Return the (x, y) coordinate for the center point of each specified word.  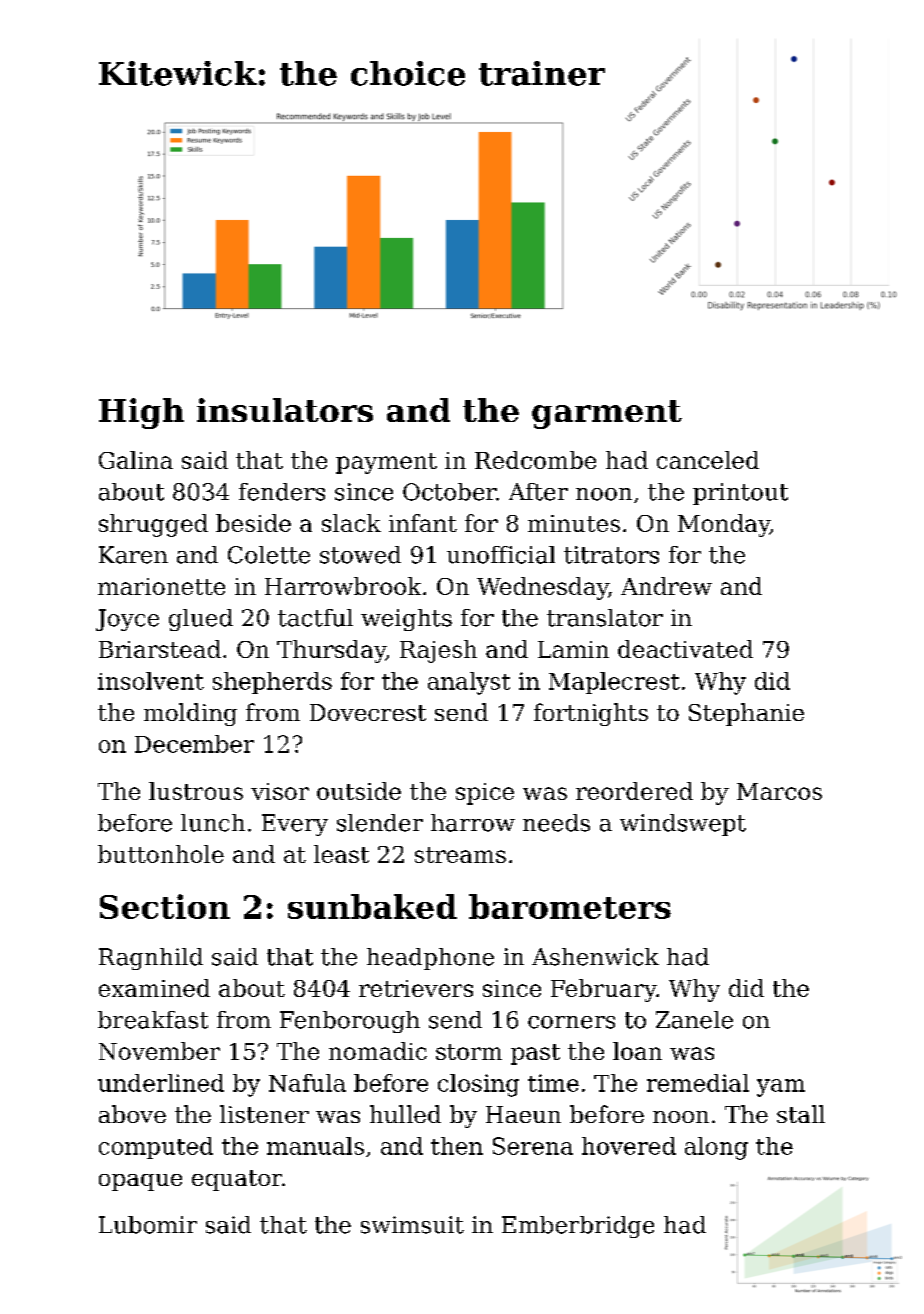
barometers (570, 906)
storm (469, 1052)
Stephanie (746, 714)
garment (607, 414)
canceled (708, 460)
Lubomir (148, 1225)
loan (637, 1051)
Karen (133, 555)
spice (485, 794)
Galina (136, 460)
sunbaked (372, 906)
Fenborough (350, 1022)
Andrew (666, 586)
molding (190, 714)
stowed (360, 555)
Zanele (694, 1020)
